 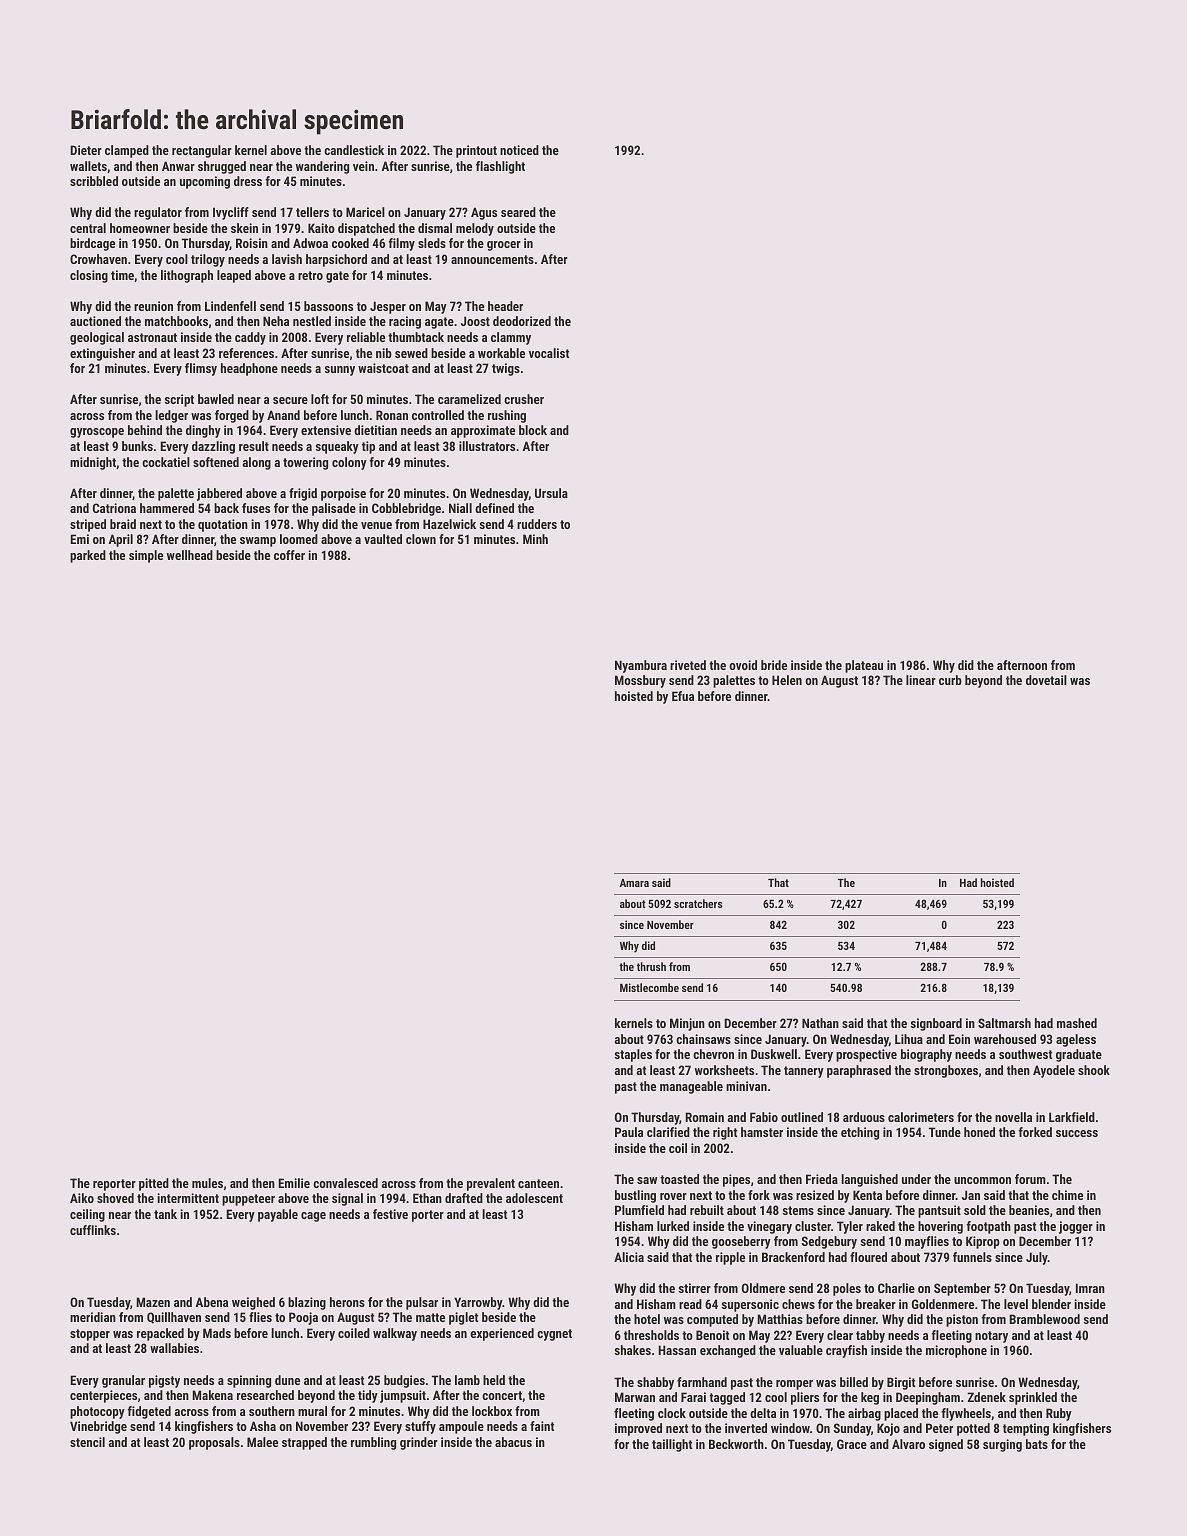 What do you see at coordinates (724, 1070) in the screenshot?
I see `worksheets` at bounding box center [724, 1070].
